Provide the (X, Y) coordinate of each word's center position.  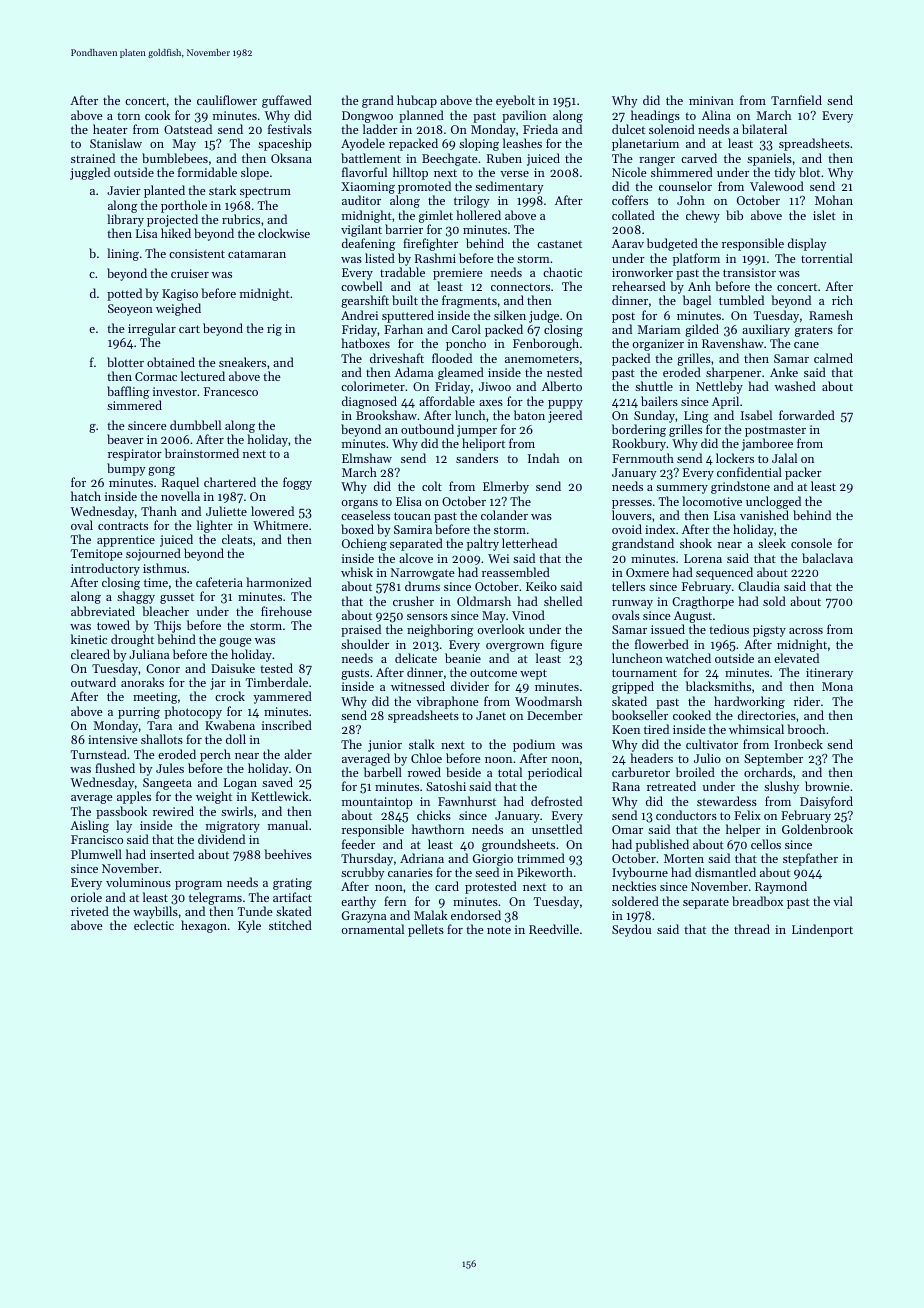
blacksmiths (718, 686)
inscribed (287, 725)
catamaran (257, 254)
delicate (416, 658)
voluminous (138, 882)
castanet (559, 244)
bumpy (126, 469)
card (447, 886)
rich (842, 300)
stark (222, 190)
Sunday (654, 416)
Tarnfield (796, 100)
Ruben (504, 158)
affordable (447, 401)
